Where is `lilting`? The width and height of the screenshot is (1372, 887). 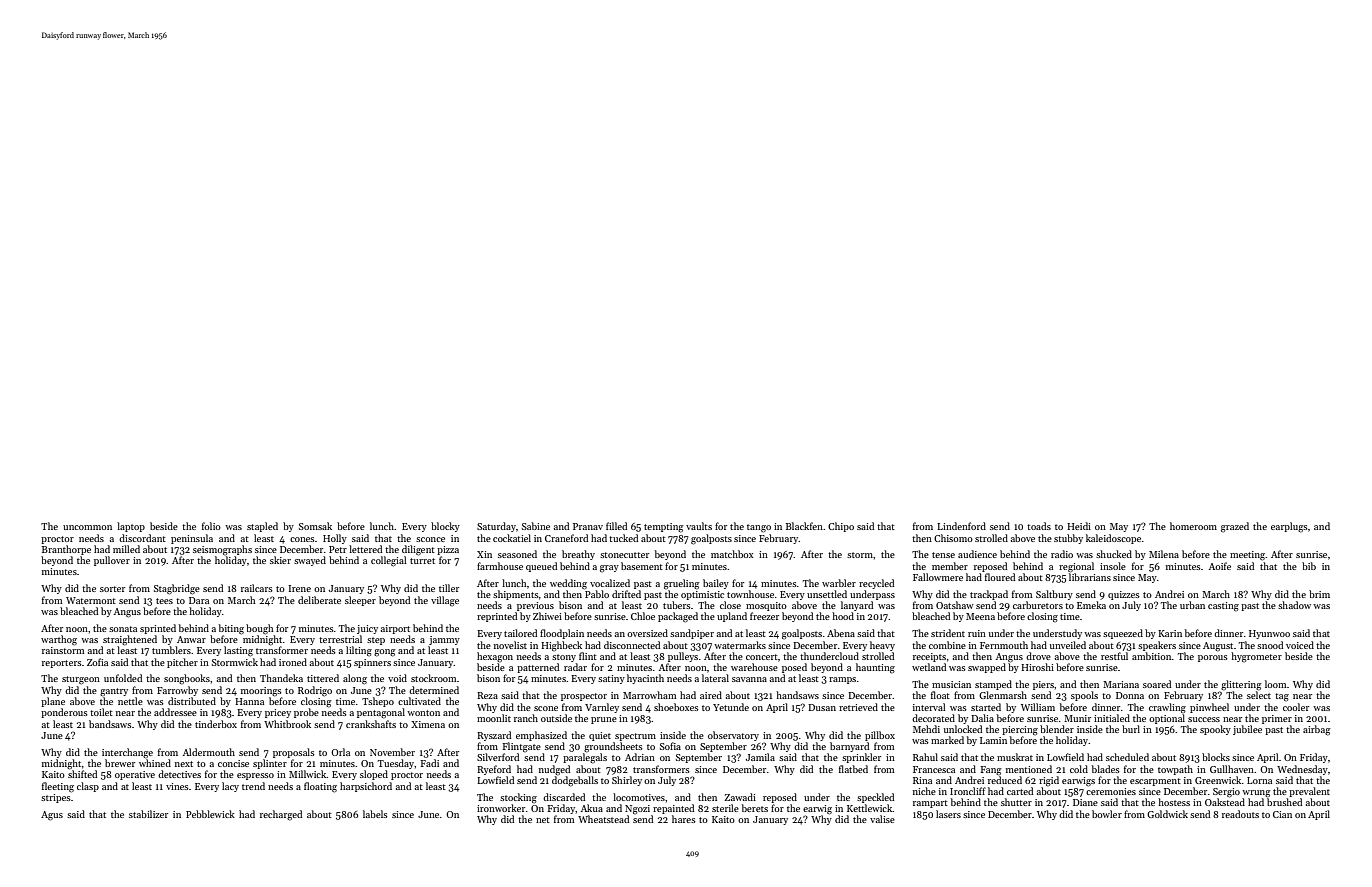 lilting is located at coordinates (359, 651).
